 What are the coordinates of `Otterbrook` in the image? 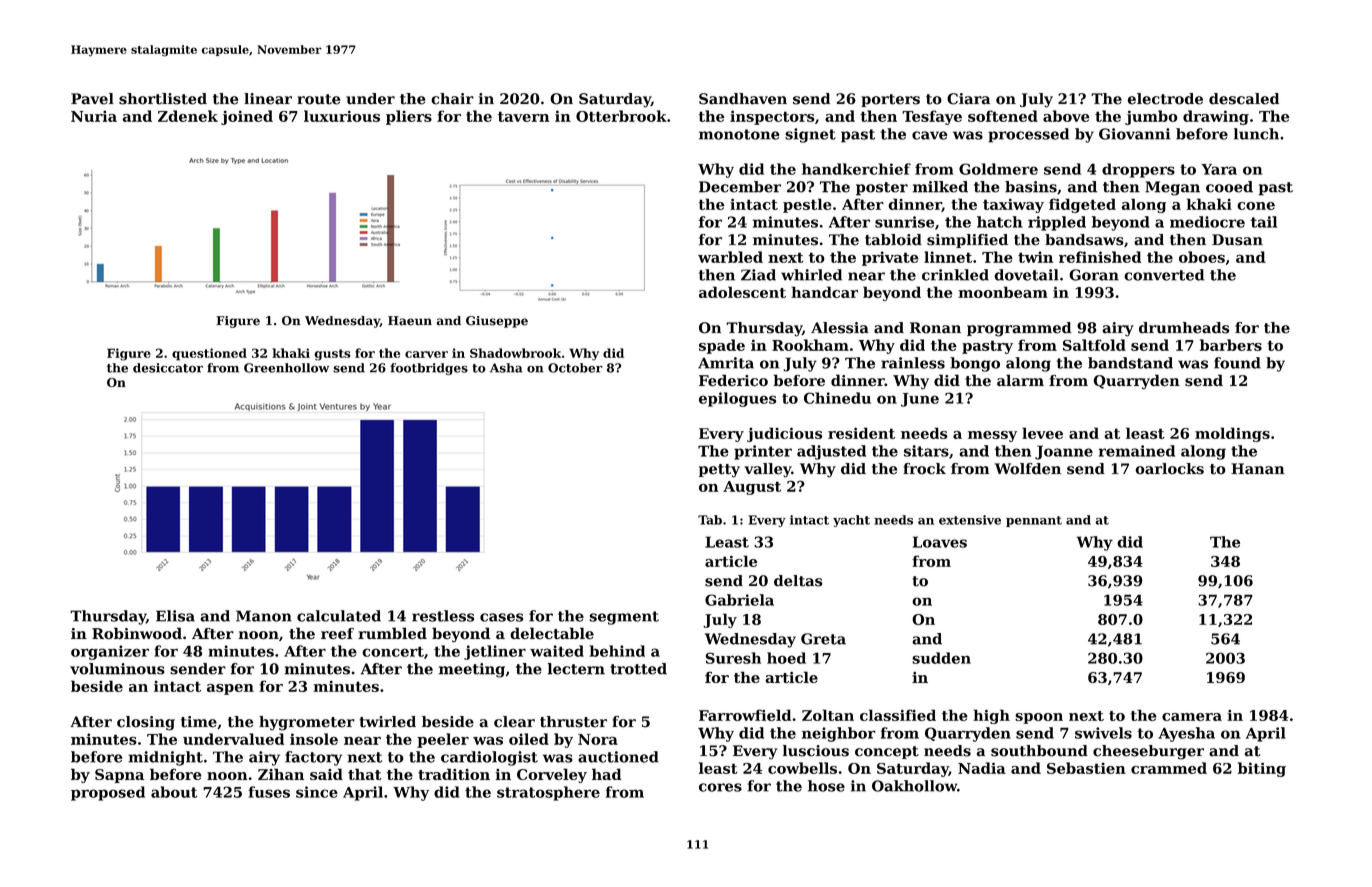 It's located at (621, 116).
